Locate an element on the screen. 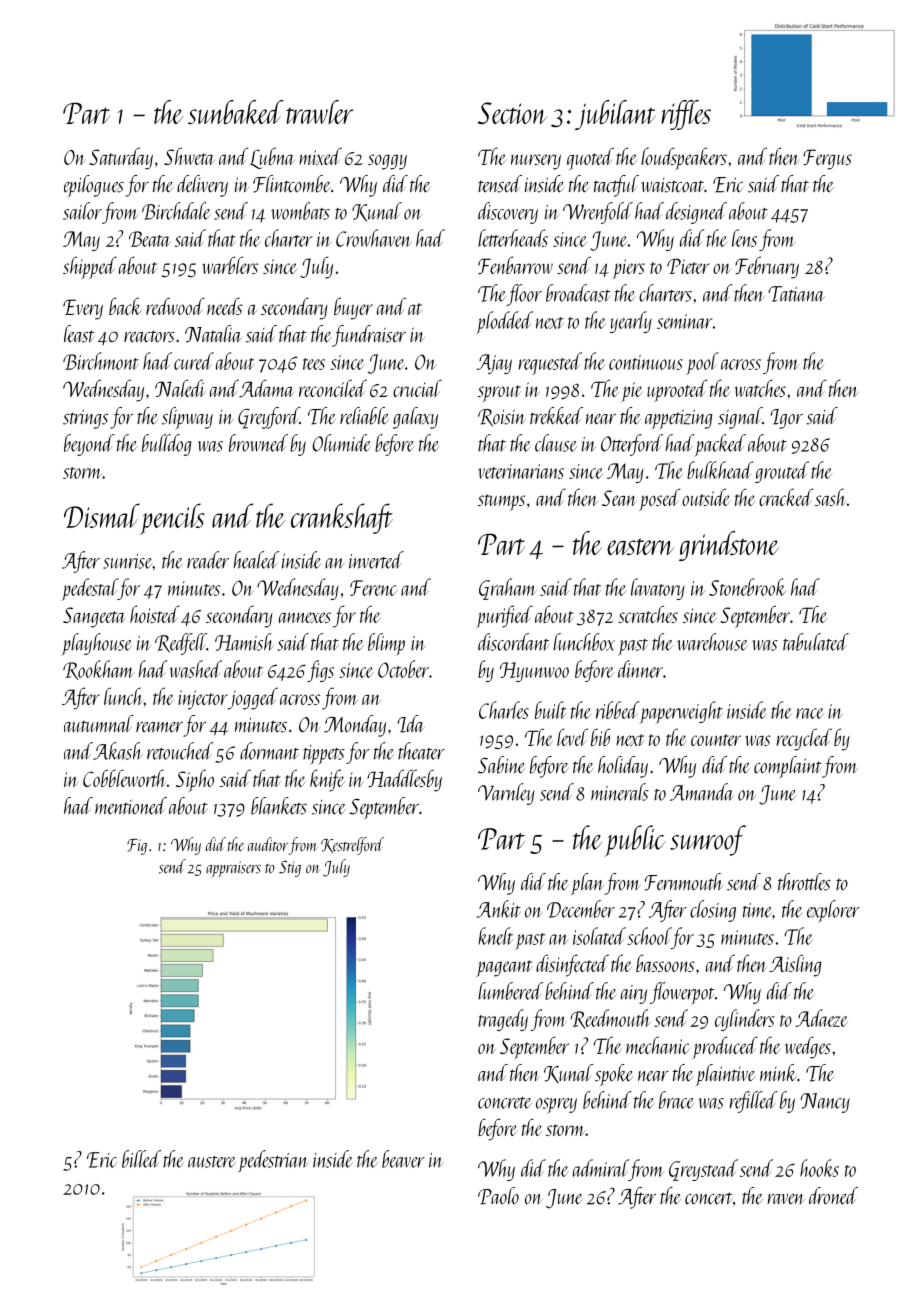 This screenshot has width=924, height=1311. auditor is located at coordinates (268, 844).
